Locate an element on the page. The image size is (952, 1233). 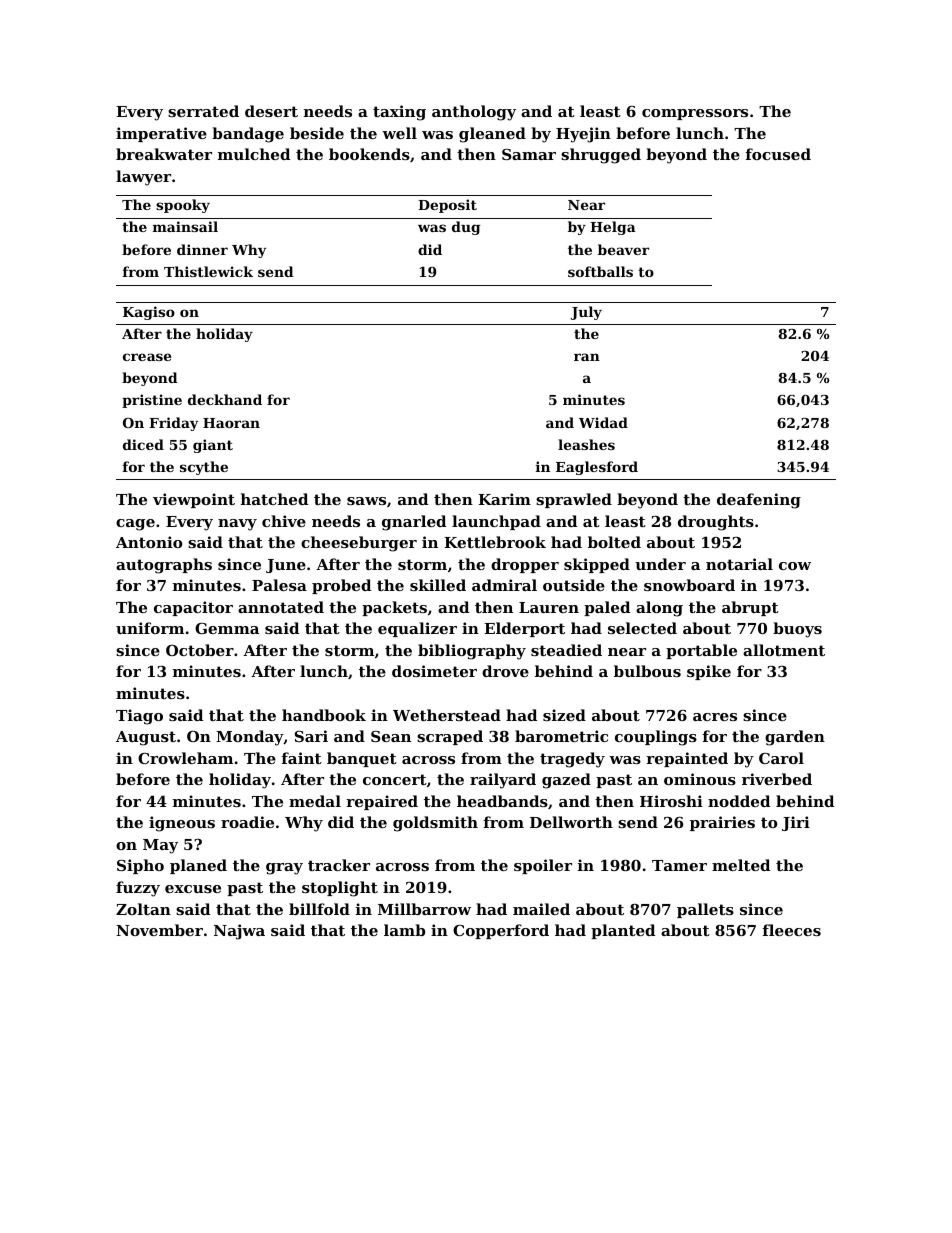
Deposit is located at coordinates (447, 206).
